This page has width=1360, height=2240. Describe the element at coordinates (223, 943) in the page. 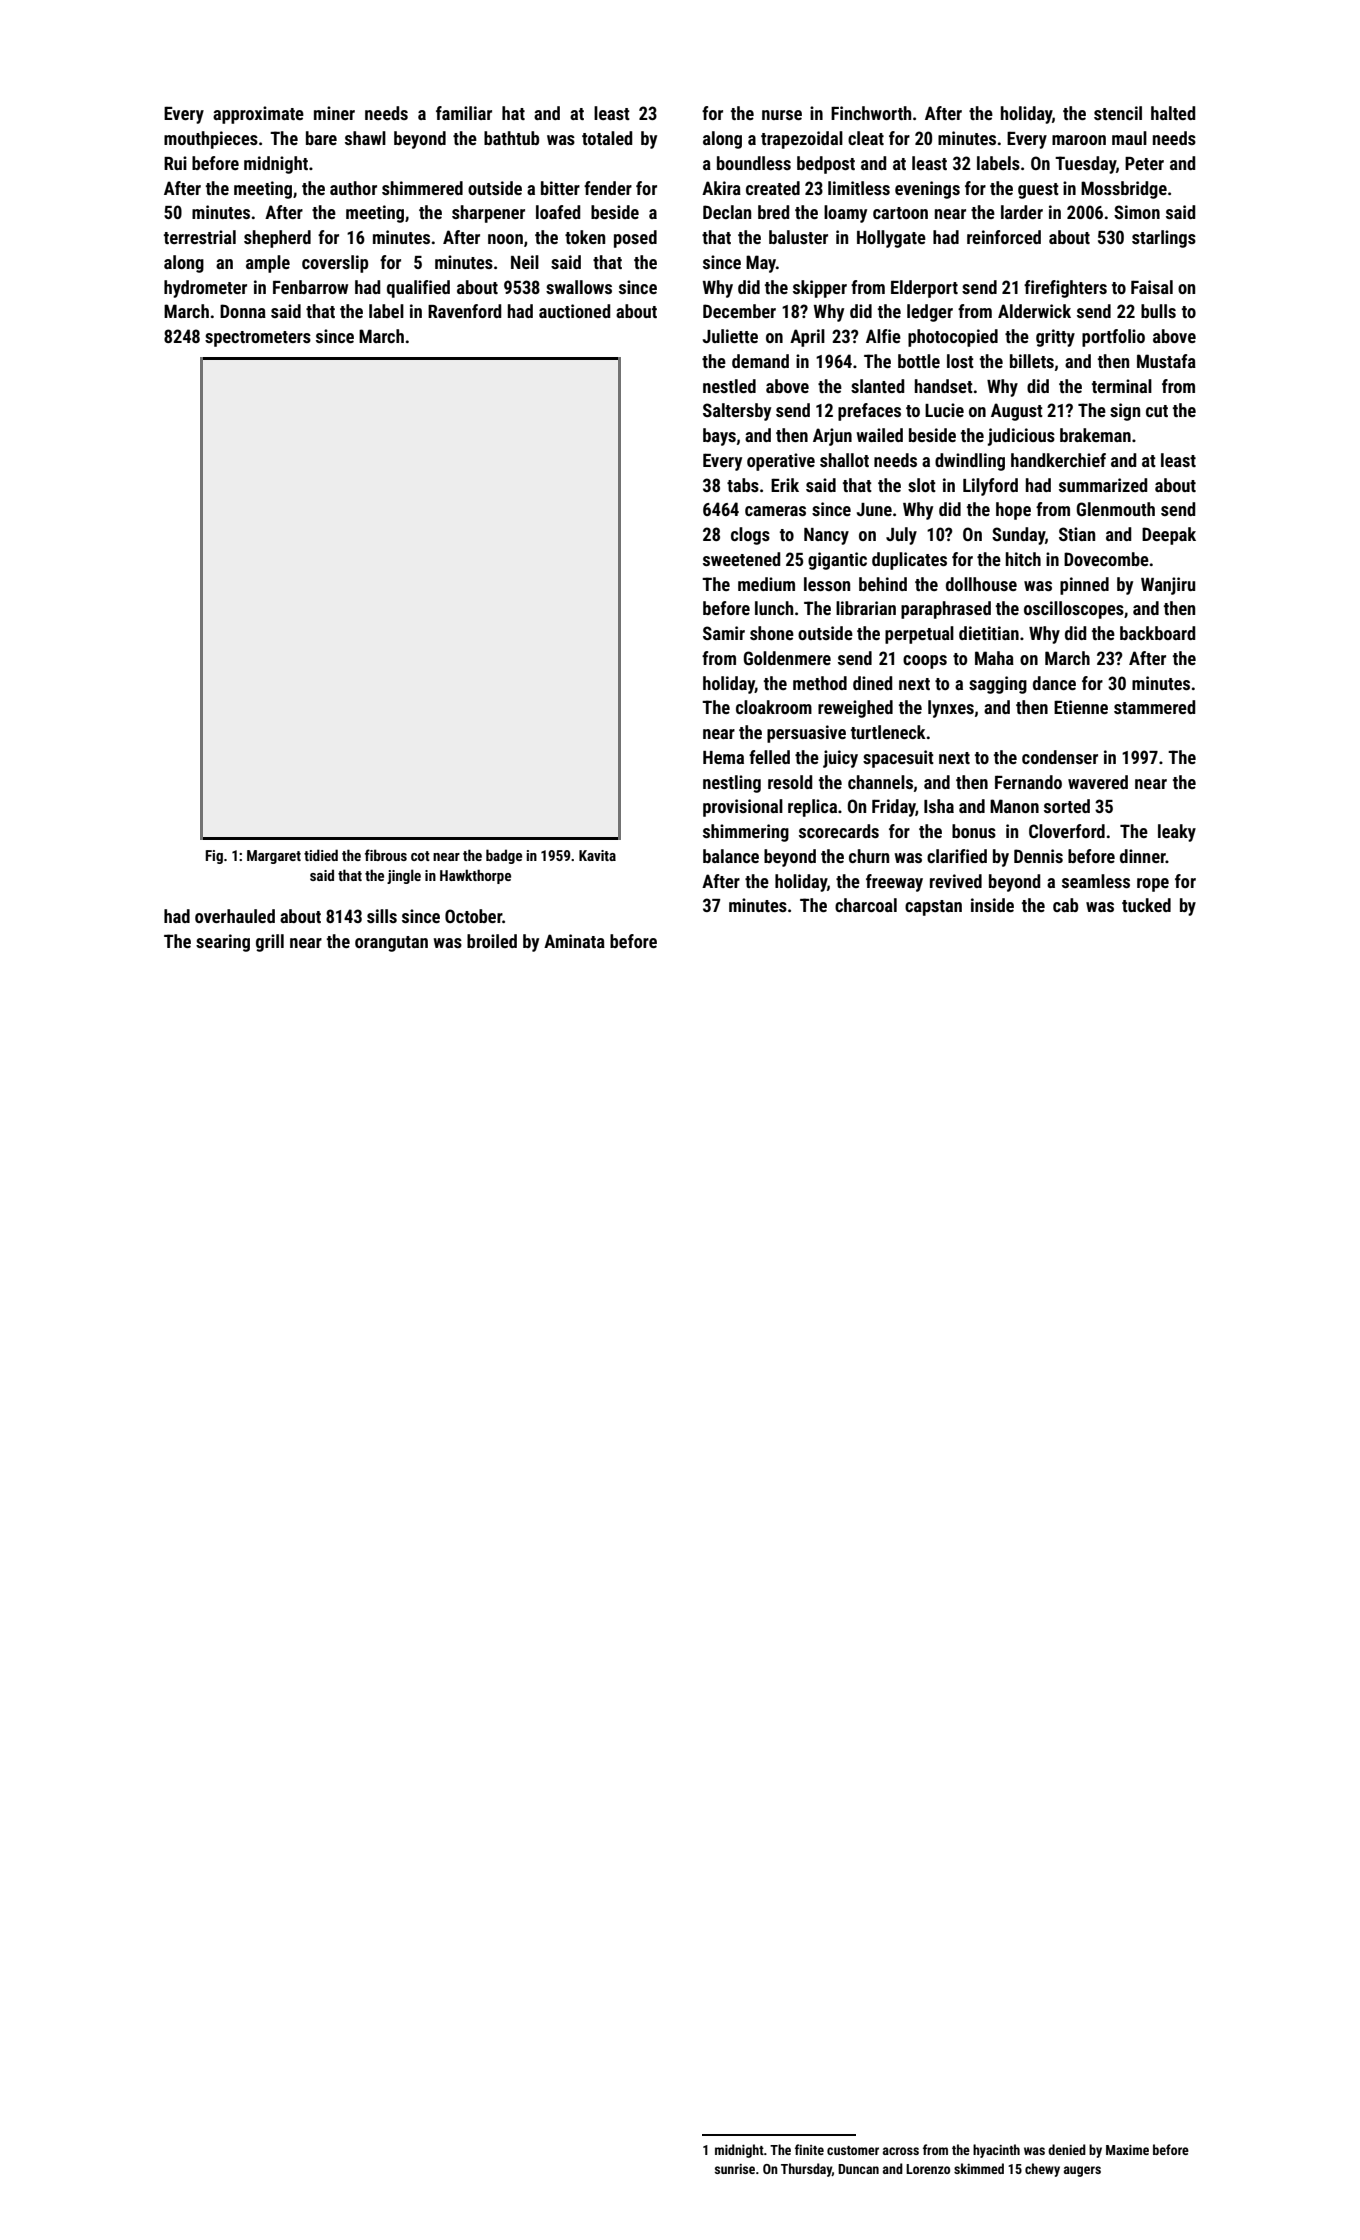

I see `searing` at that location.
